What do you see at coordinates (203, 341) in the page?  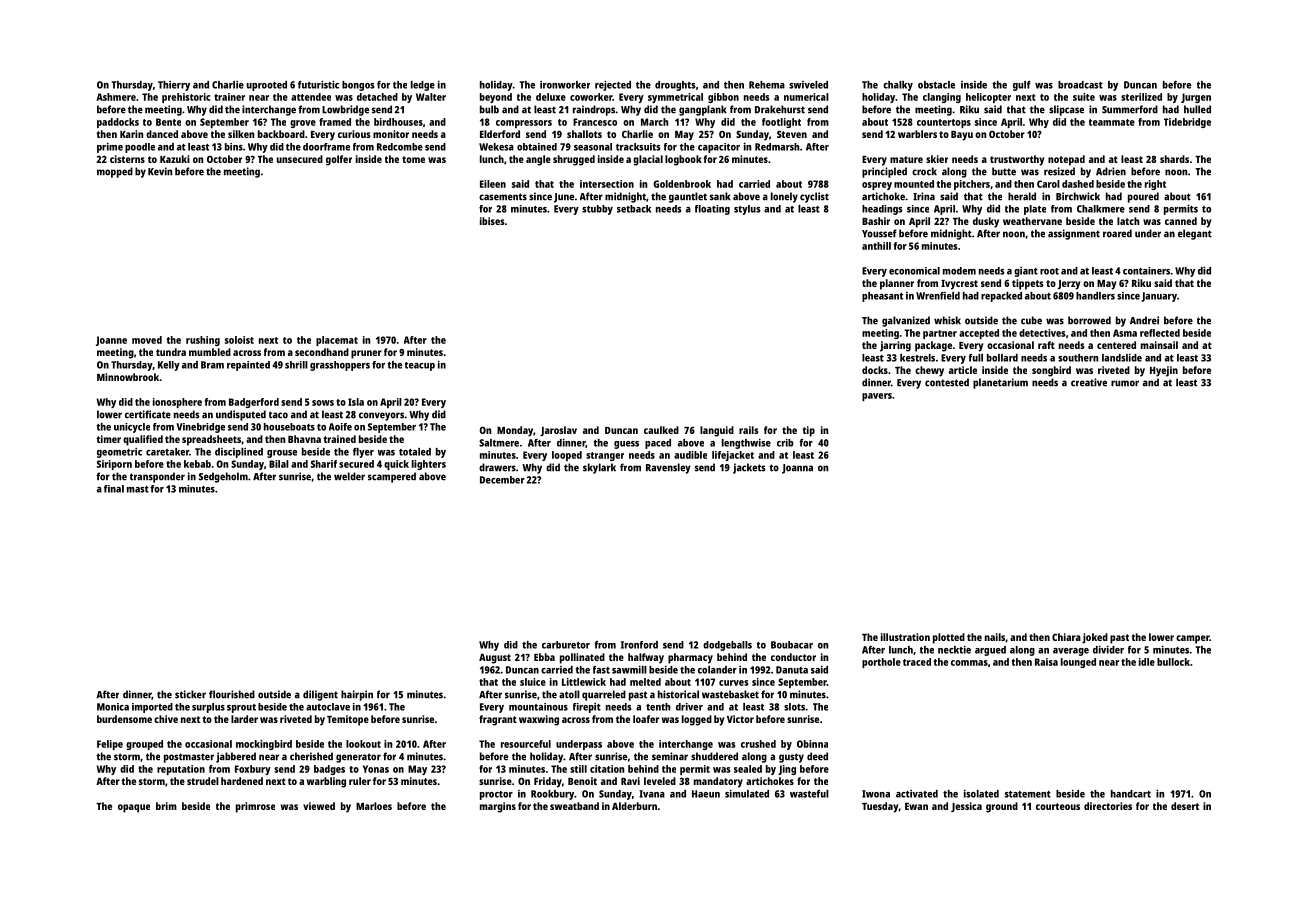 I see `rushing` at bounding box center [203, 341].
